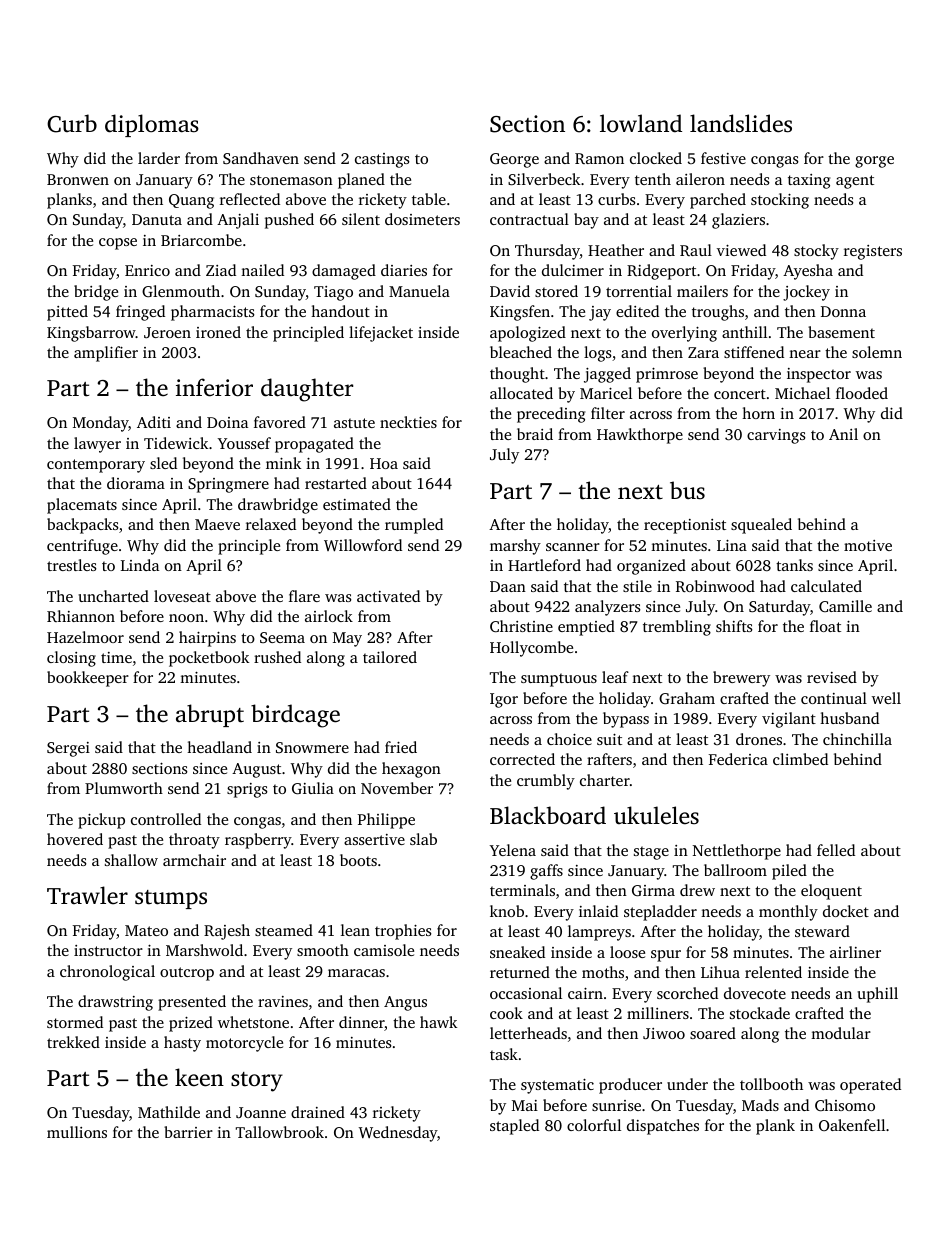 The width and height of the page is (952, 1233). I want to click on chinchilla, so click(857, 739).
